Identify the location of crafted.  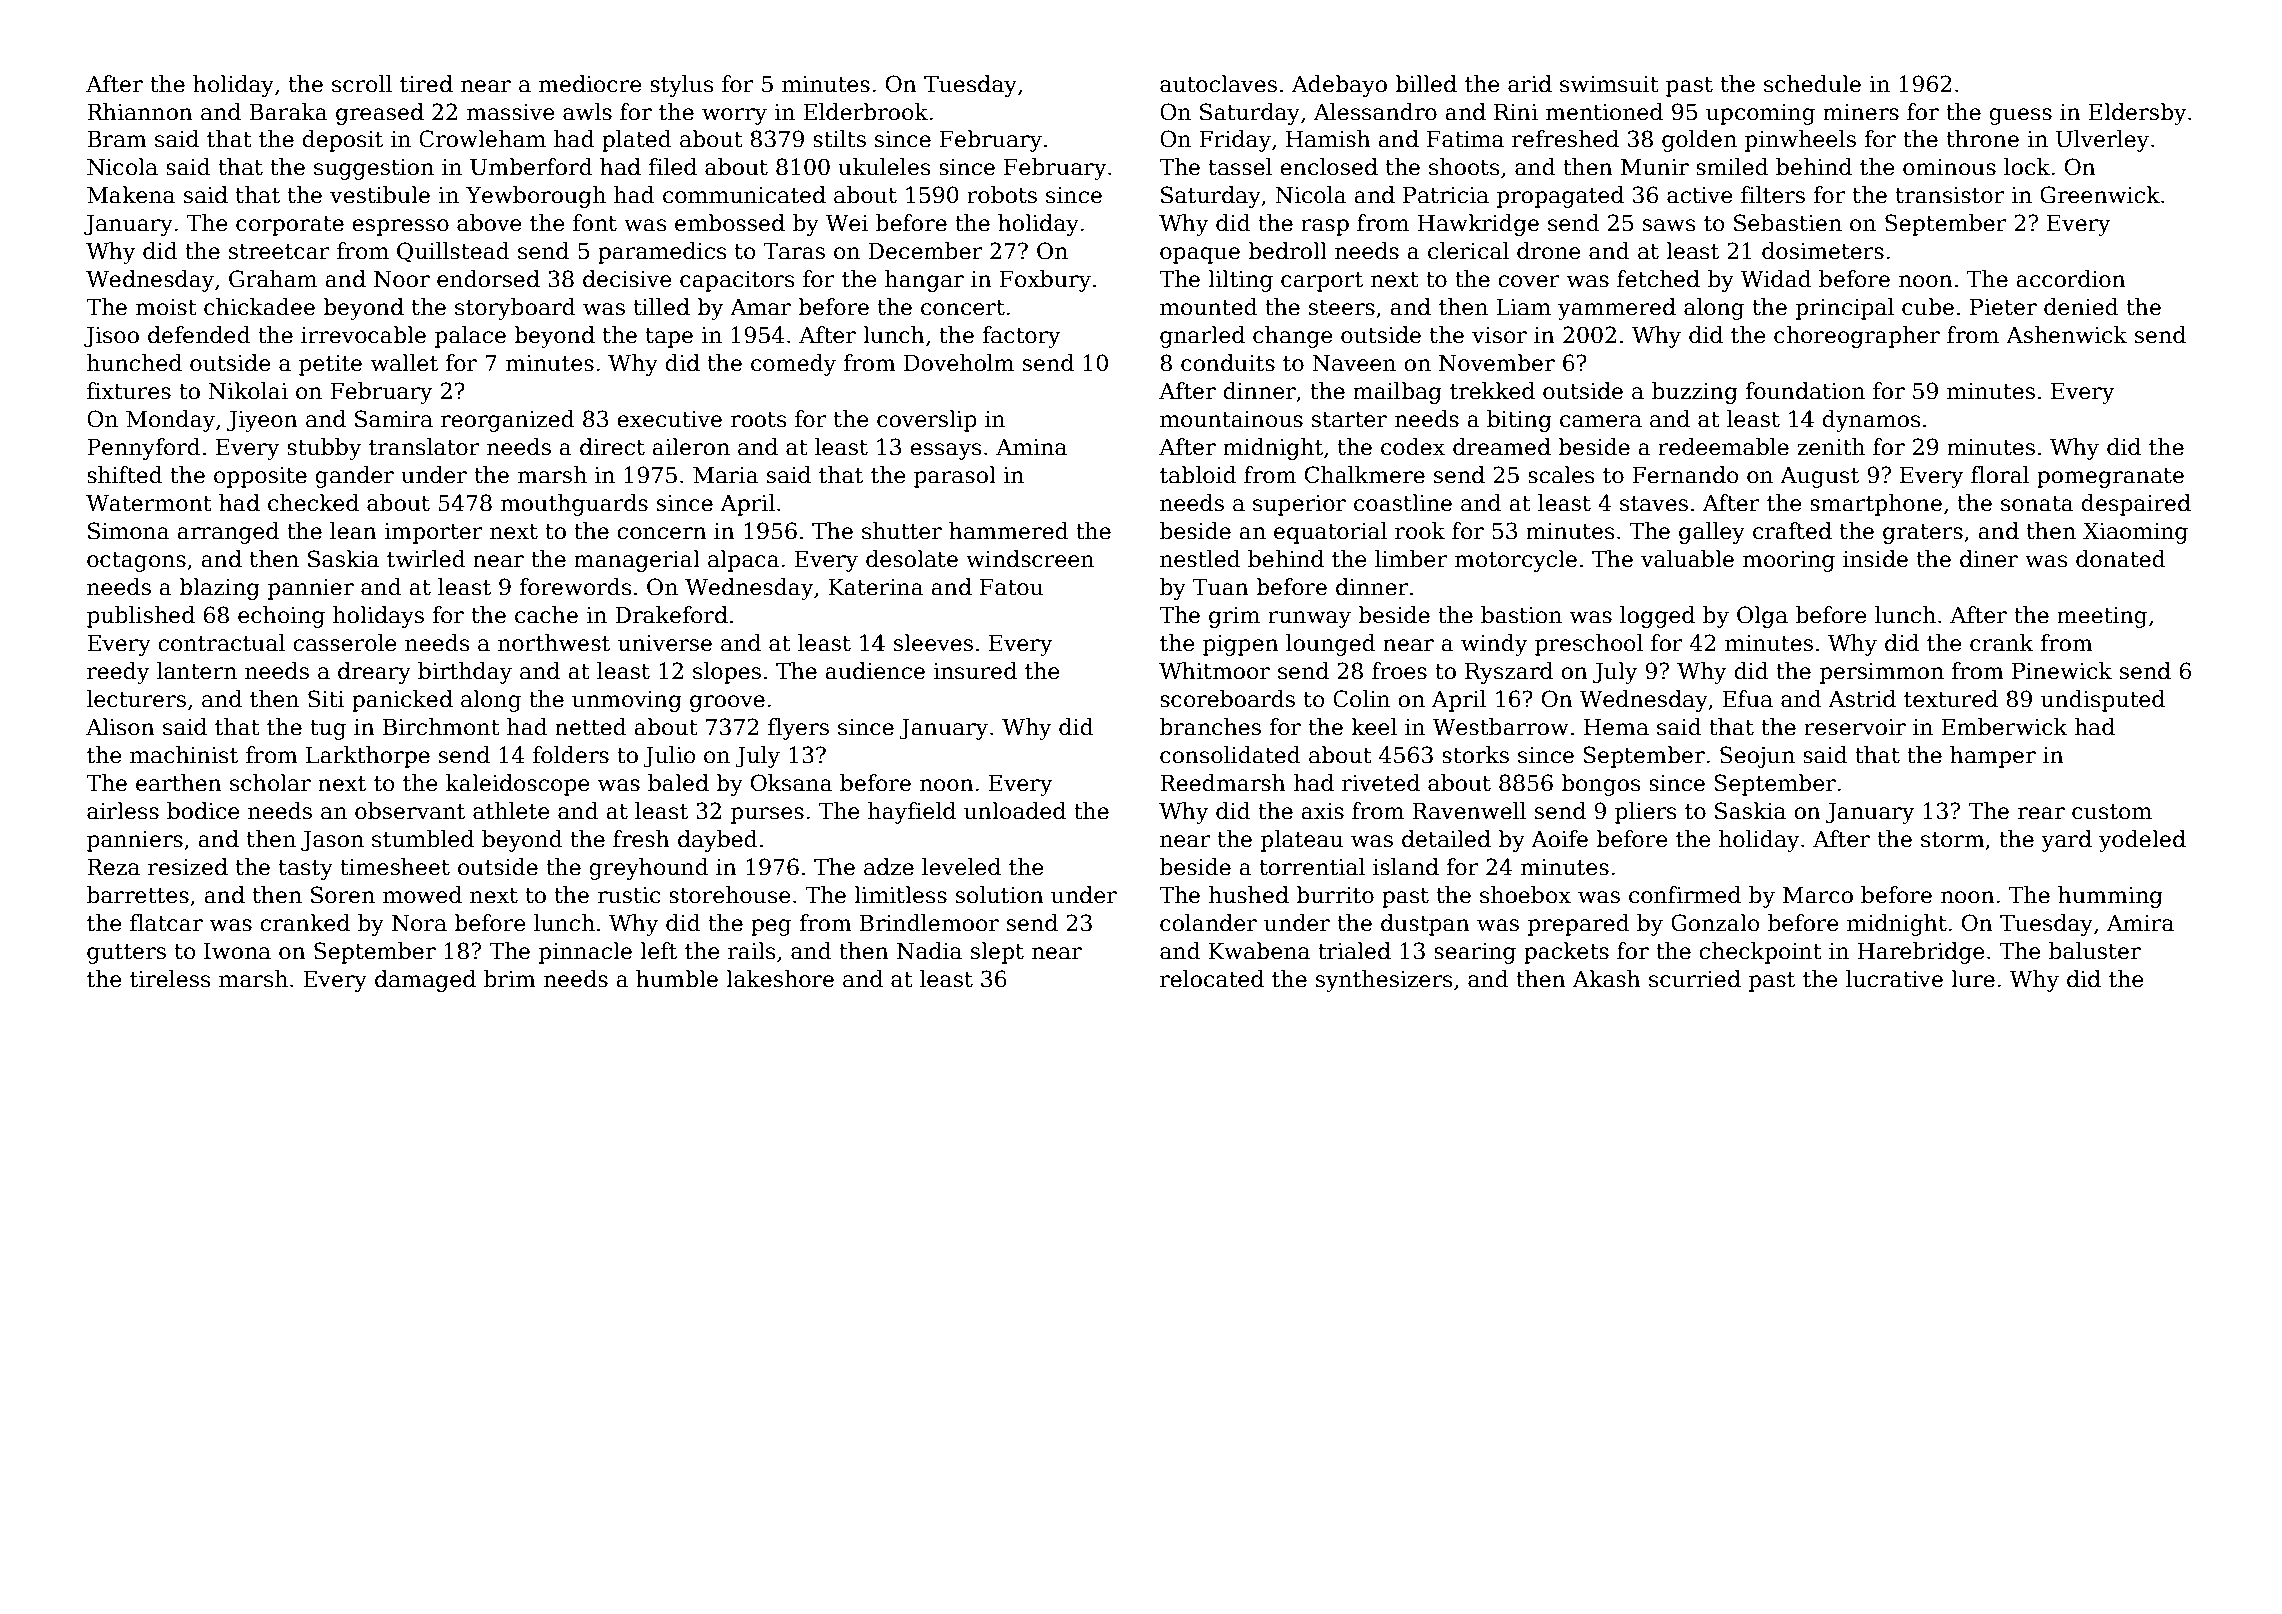
(1792, 531).
